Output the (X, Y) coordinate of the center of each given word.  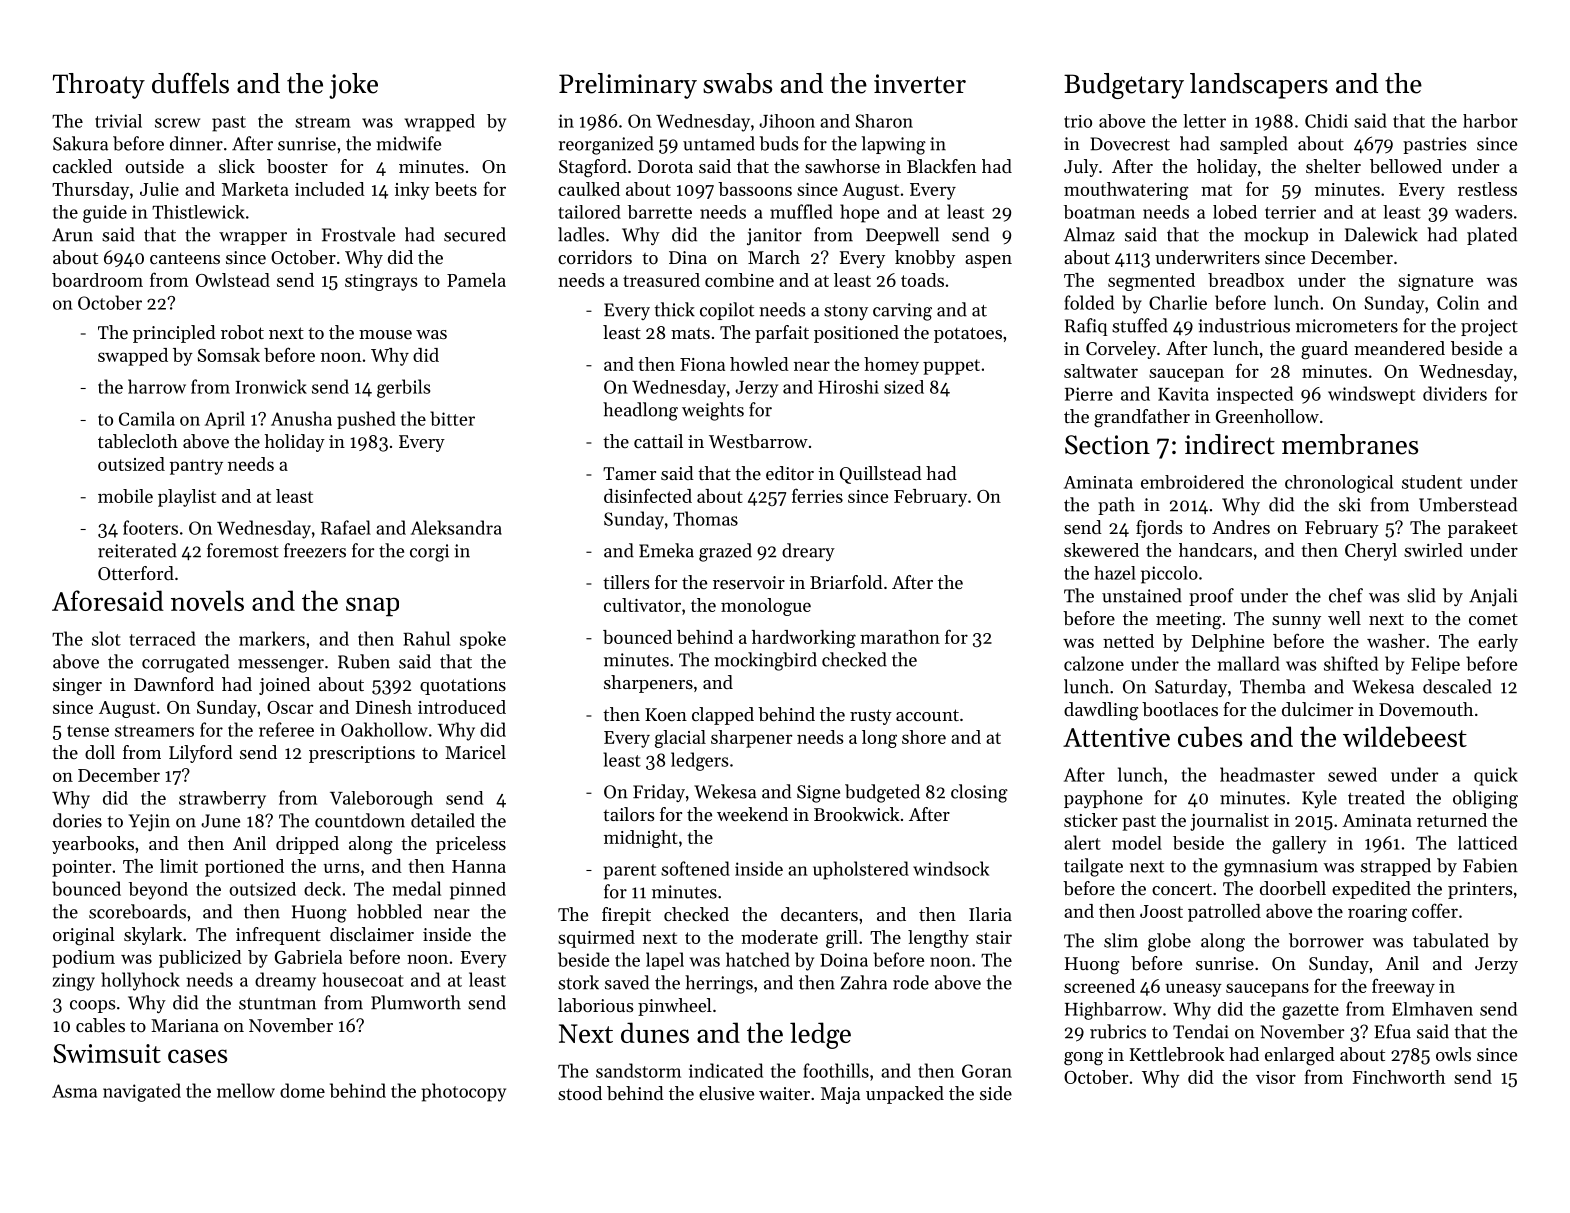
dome (302, 1090)
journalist (1229, 822)
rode (911, 982)
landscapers (1259, 86)
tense (88, 731)
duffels (190, 83)
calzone (1094, 663)
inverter (920, 84)
